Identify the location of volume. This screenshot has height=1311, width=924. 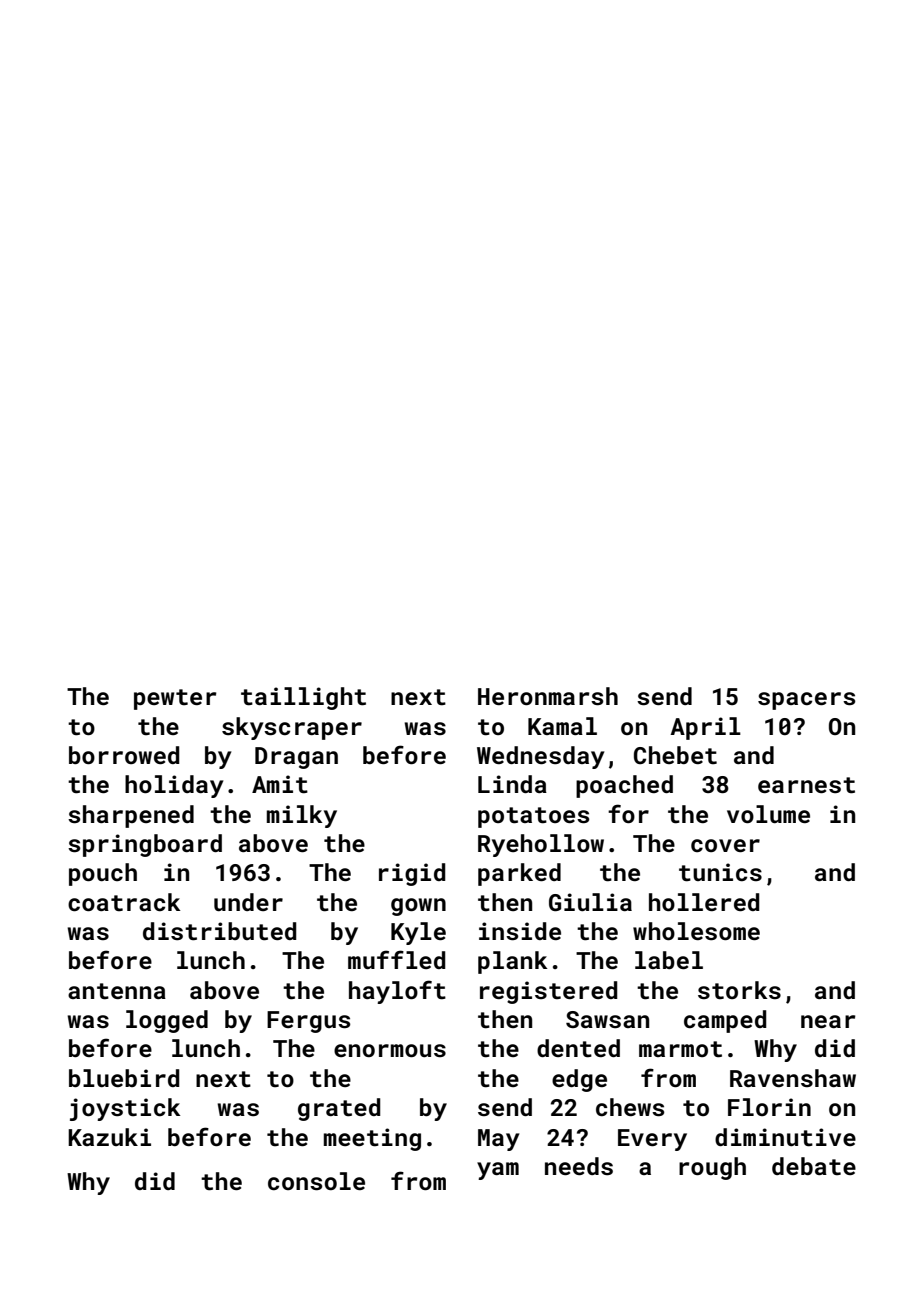
(768, 814).
